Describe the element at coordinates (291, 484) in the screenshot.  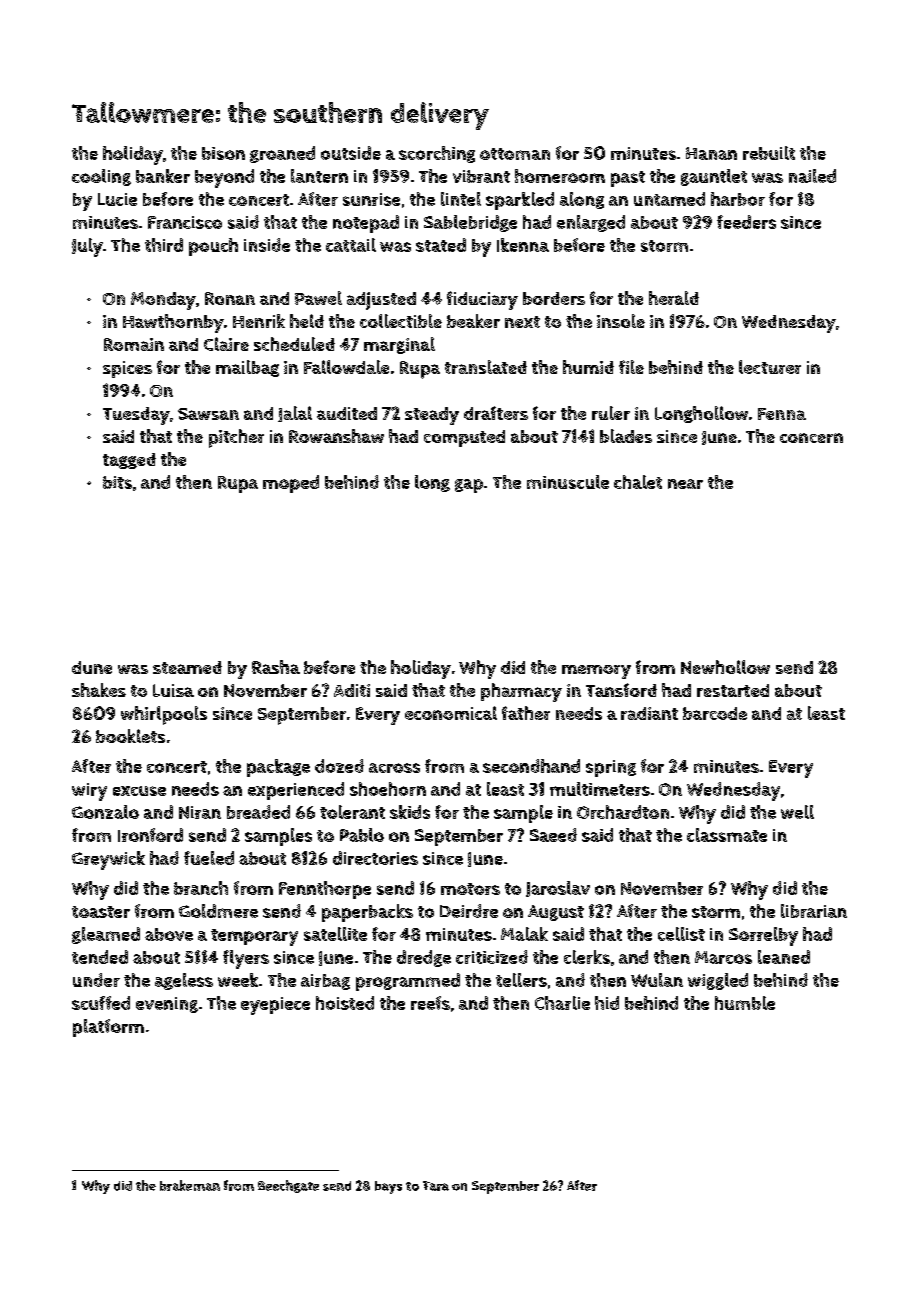
I see `moped` at that location.
